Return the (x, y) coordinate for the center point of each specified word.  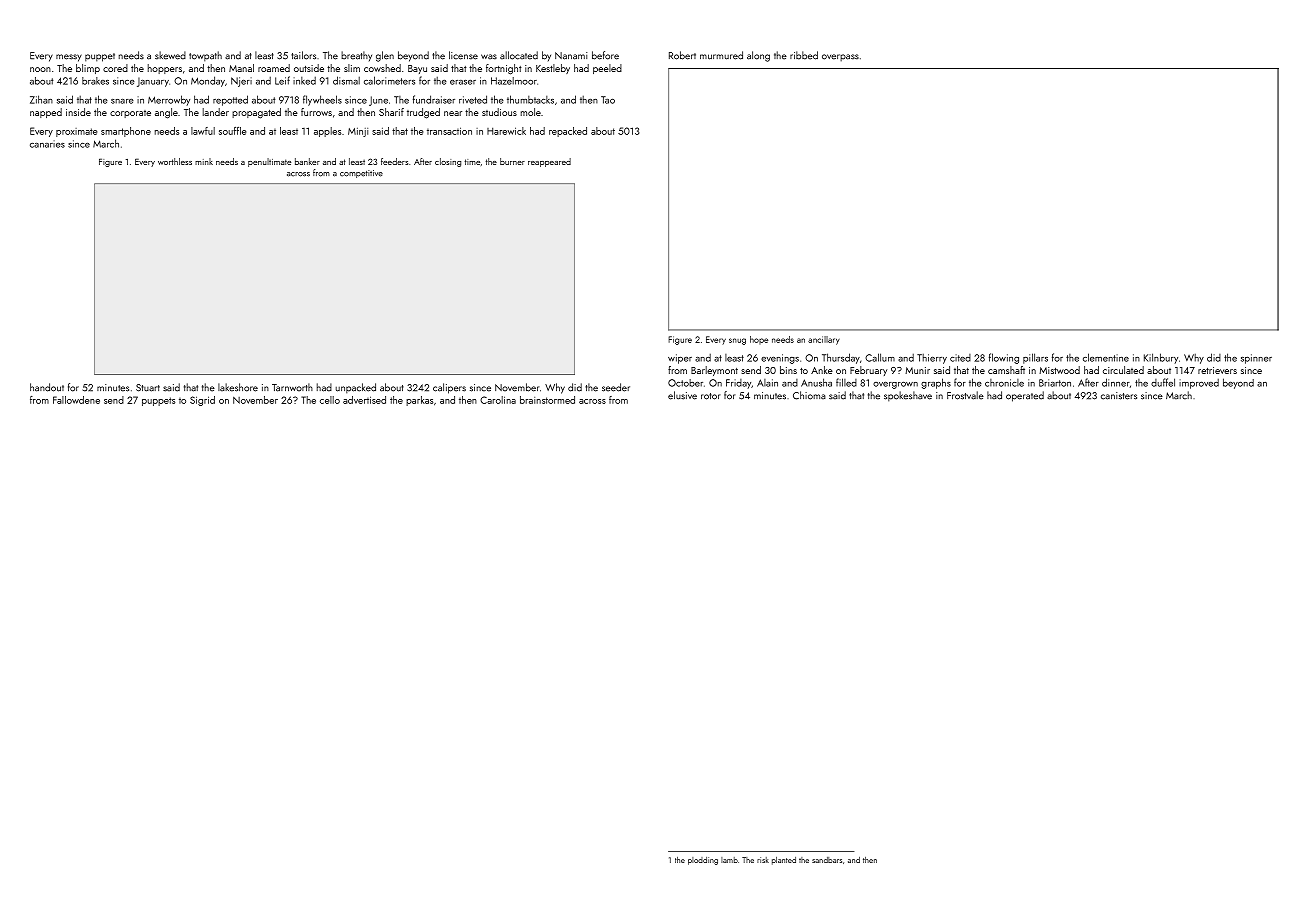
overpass (840, 57)
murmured (721, 55)
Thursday (841, 358)
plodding (703, 861)
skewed (170, 55)
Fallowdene (76, 400)
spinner (1256, 359)
